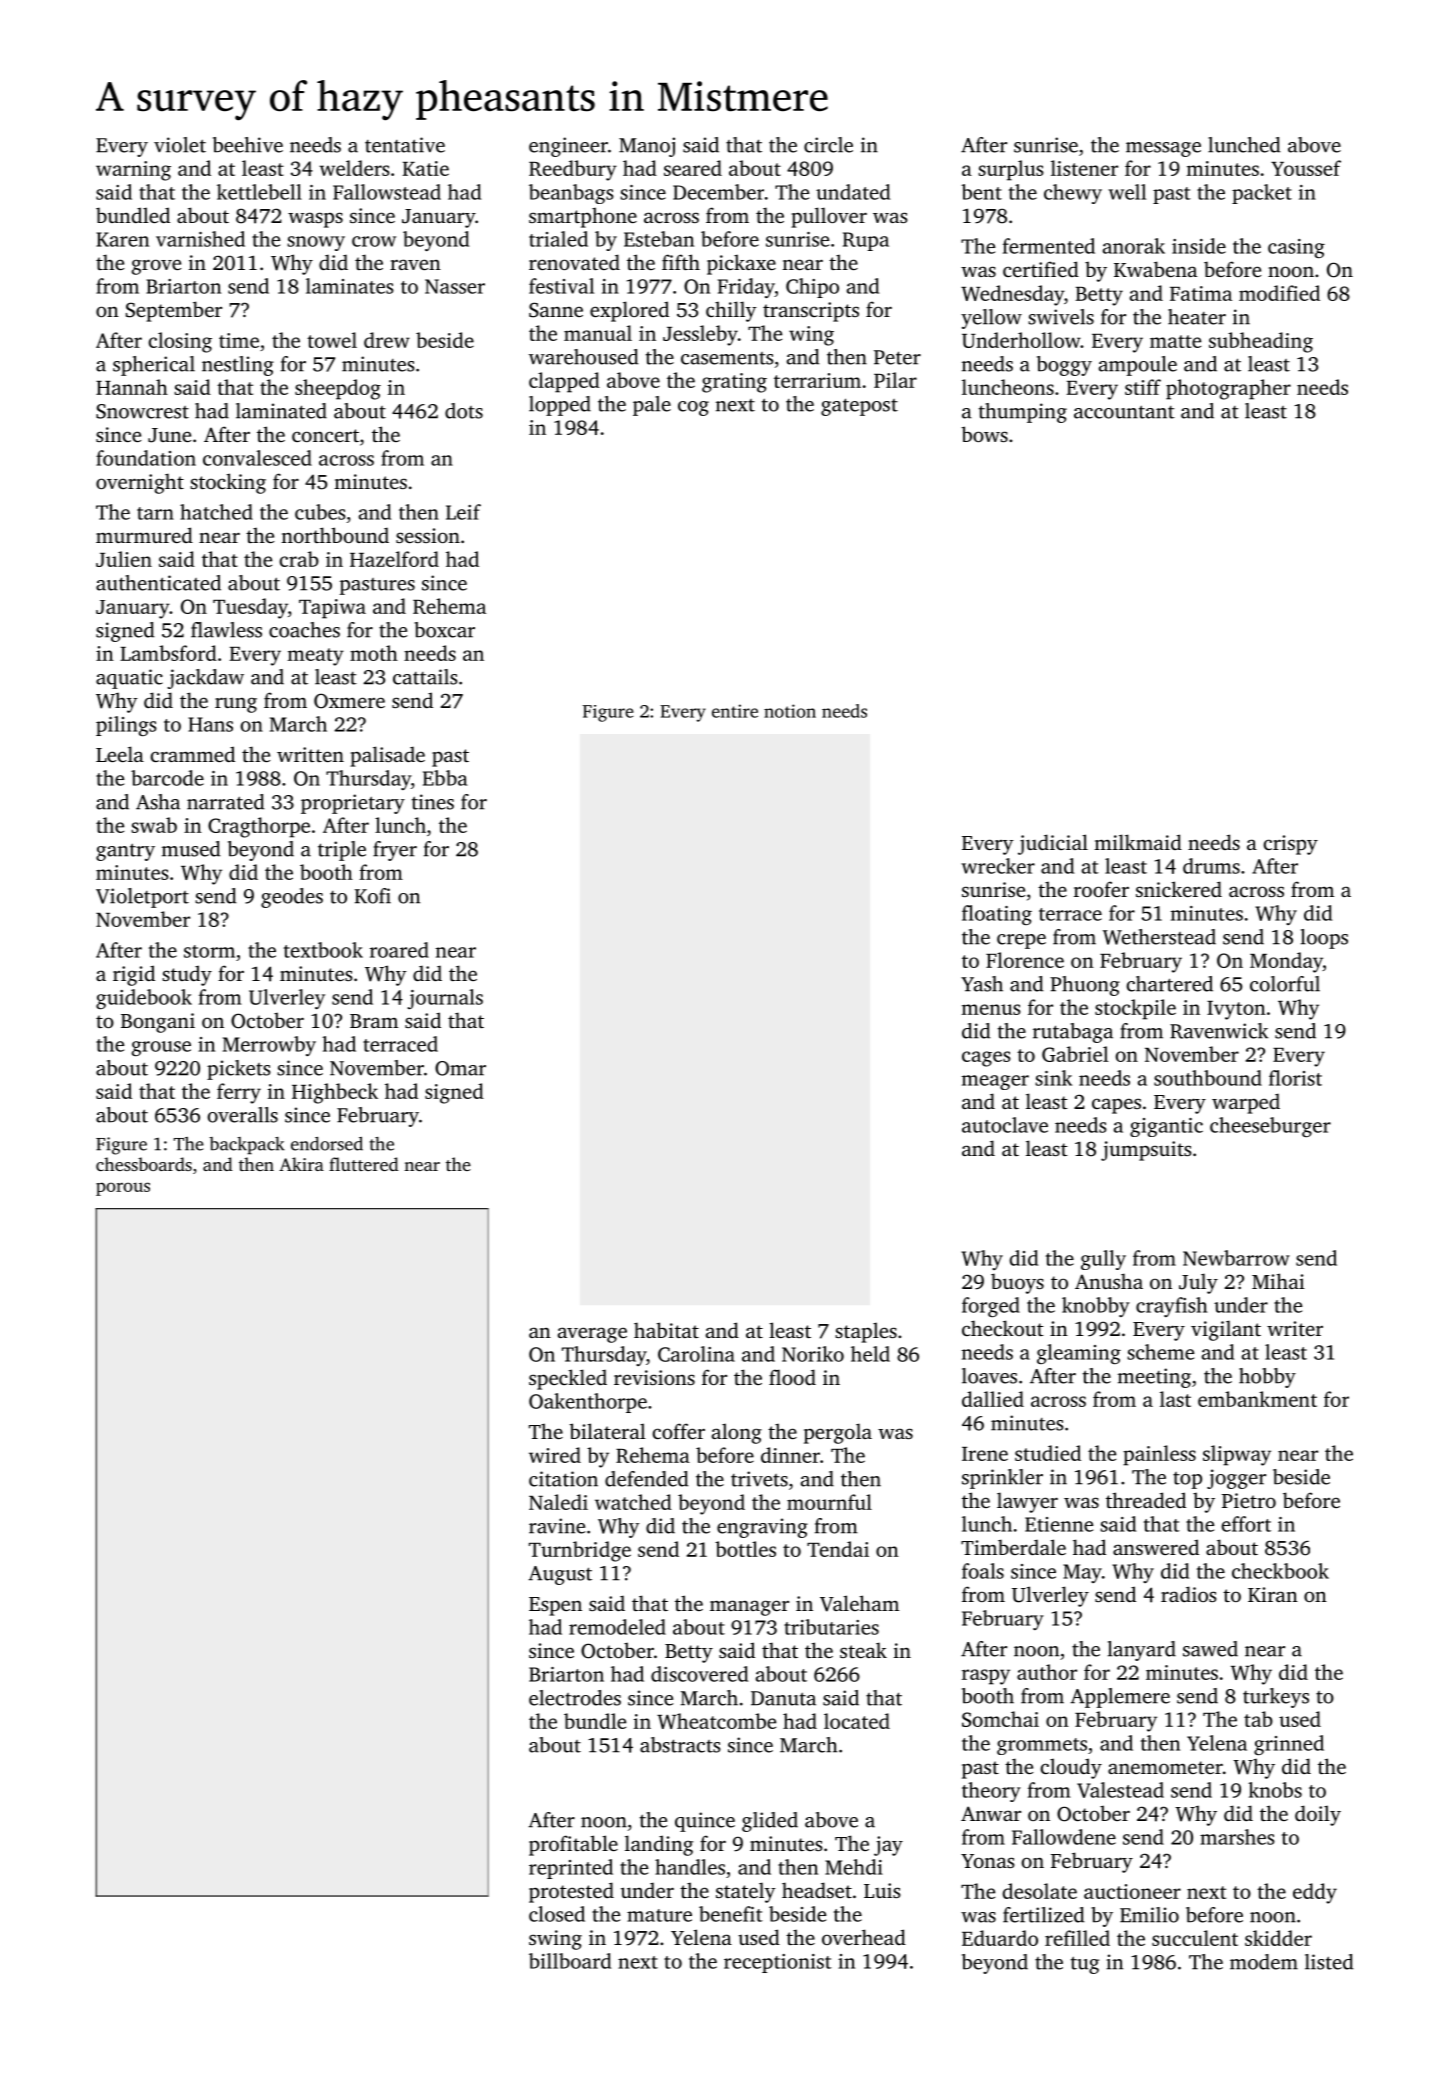 Image resolution: width=1450 pixels, height=2100 pixels. What do you see at coordinates (123, 1189) in the image?
I see `porous` at bounding box center [123, 1189].
